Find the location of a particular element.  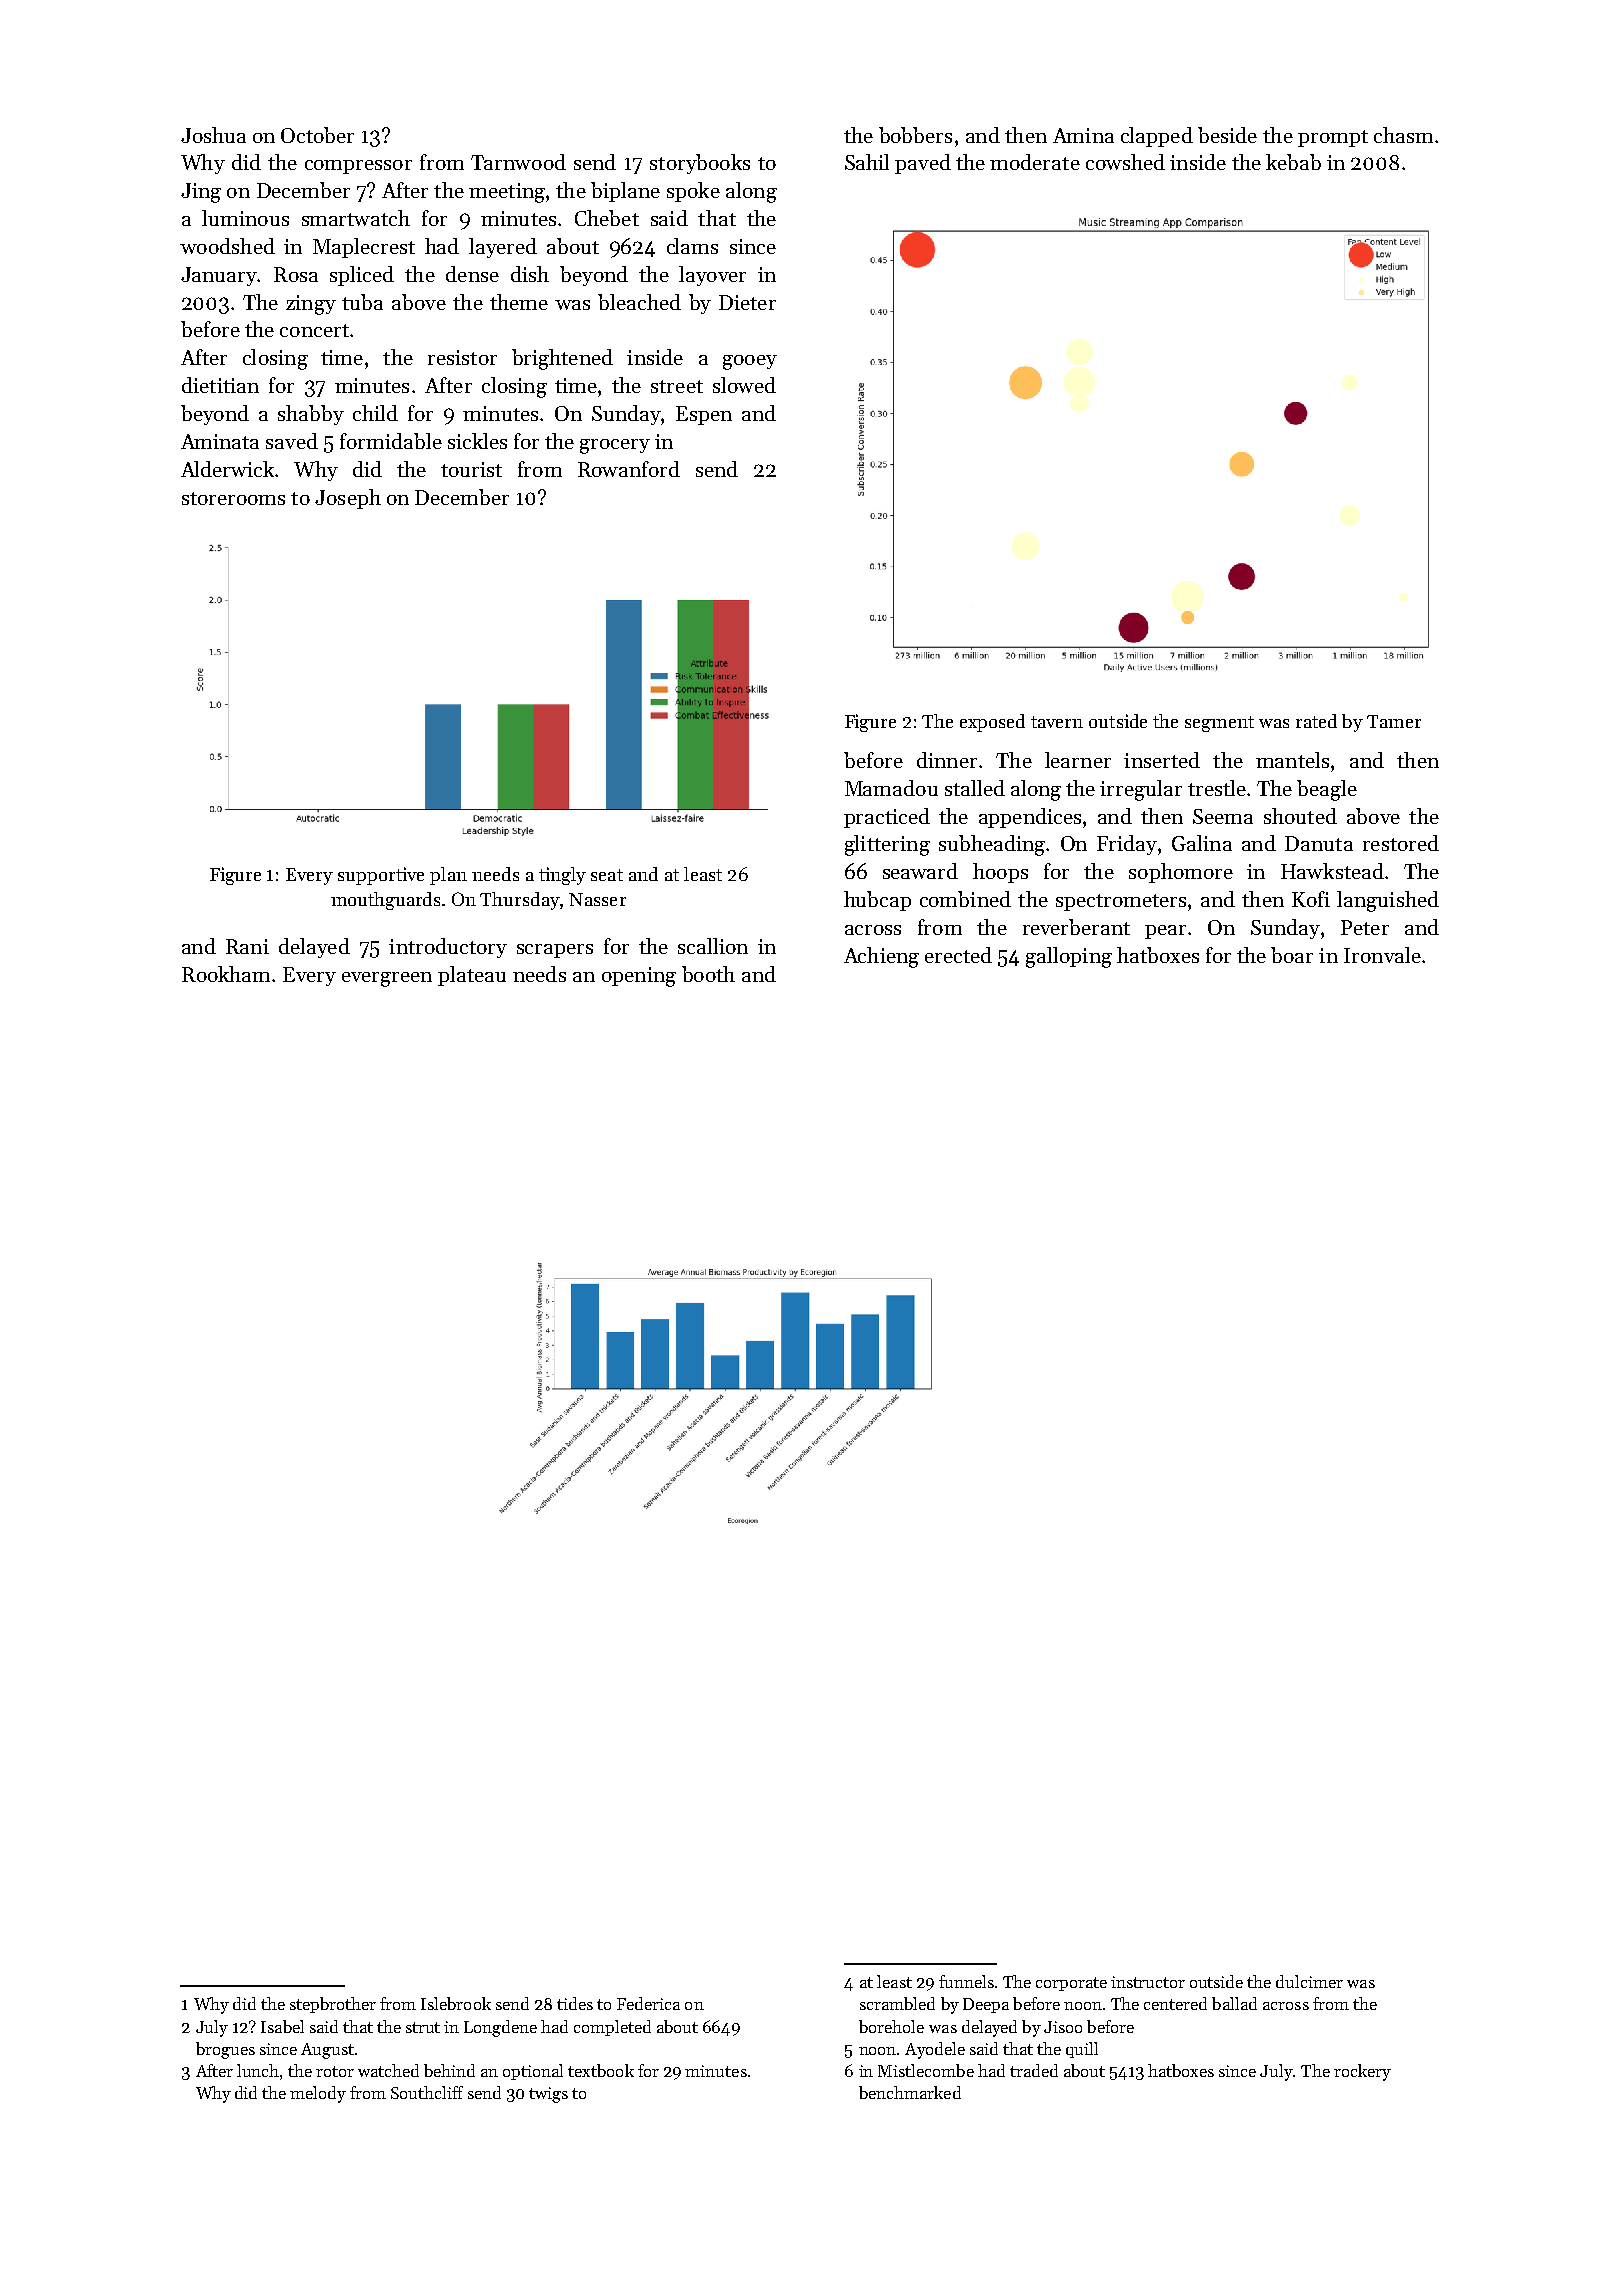

dietitian is located at coordinates (220, 385).
